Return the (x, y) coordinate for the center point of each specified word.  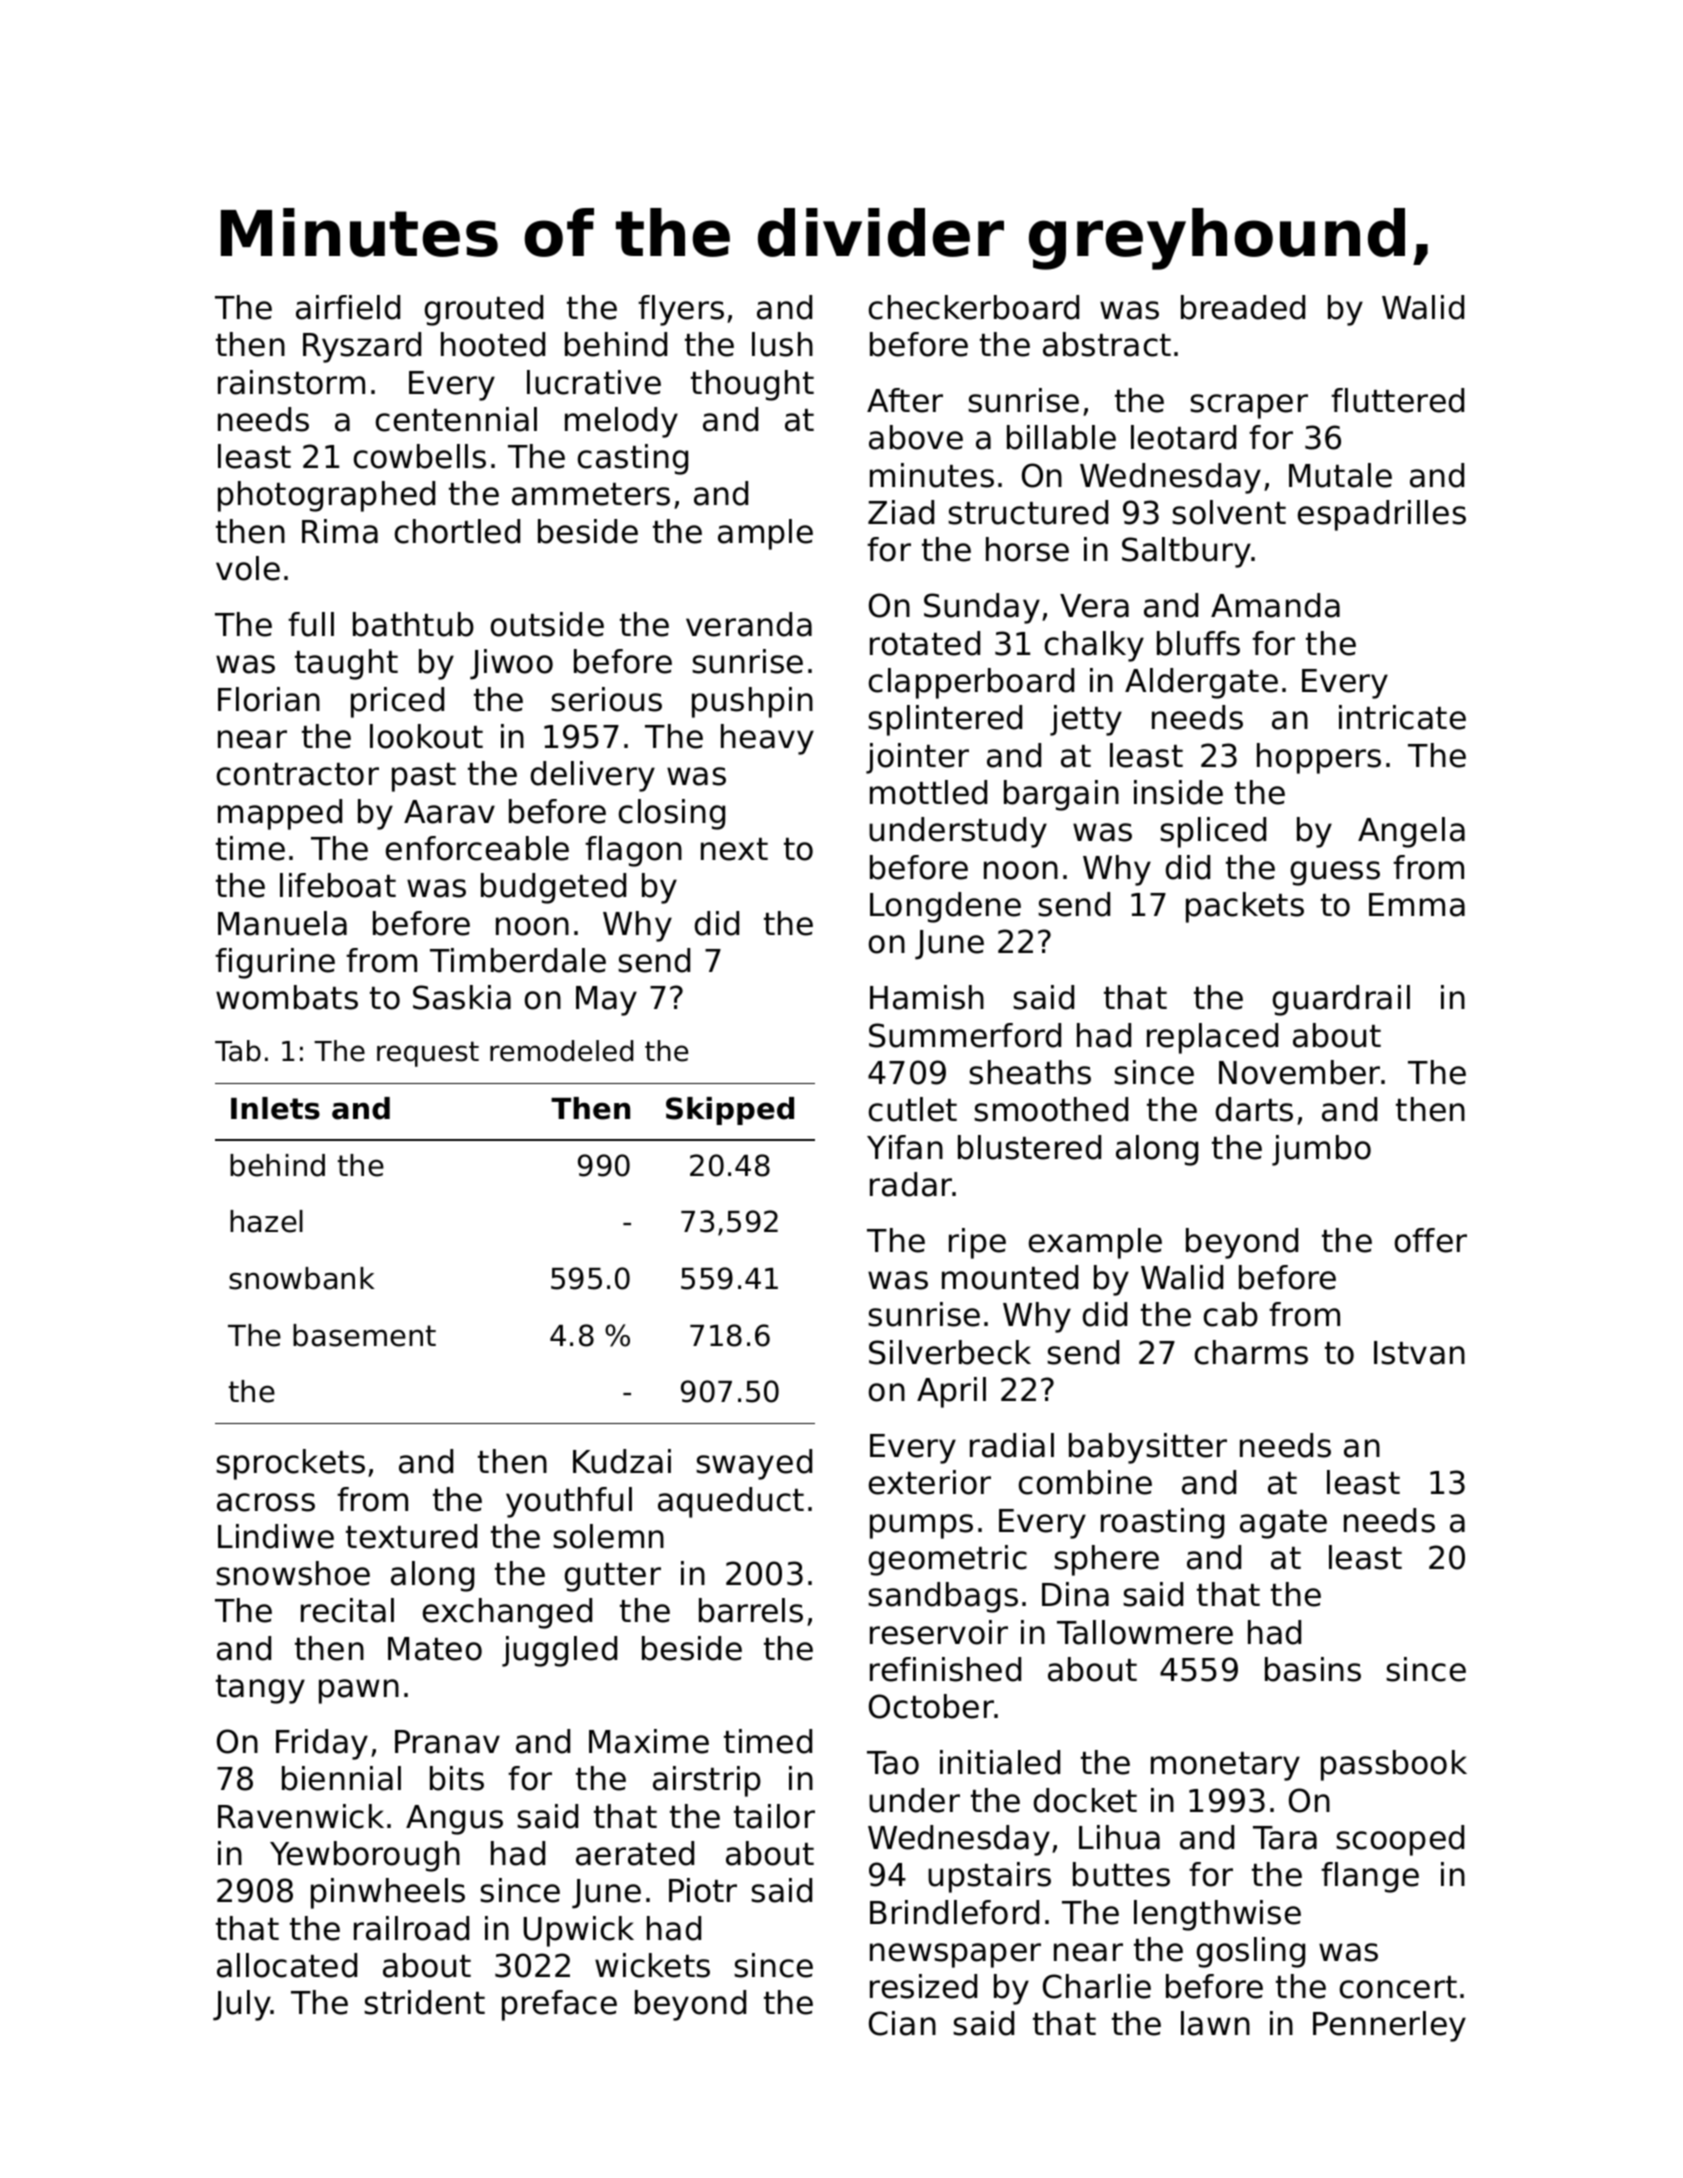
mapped (280, 814)
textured (411, 1536)
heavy (767, 739)
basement (364, 1335)
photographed (326, 496)
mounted (1010, 1277)
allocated (287, 1965)
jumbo (1321, 1150)
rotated (925, 643)
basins (1313, 1669)
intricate (1402, 717)
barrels (751, 1610)
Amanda (1275, 605)
